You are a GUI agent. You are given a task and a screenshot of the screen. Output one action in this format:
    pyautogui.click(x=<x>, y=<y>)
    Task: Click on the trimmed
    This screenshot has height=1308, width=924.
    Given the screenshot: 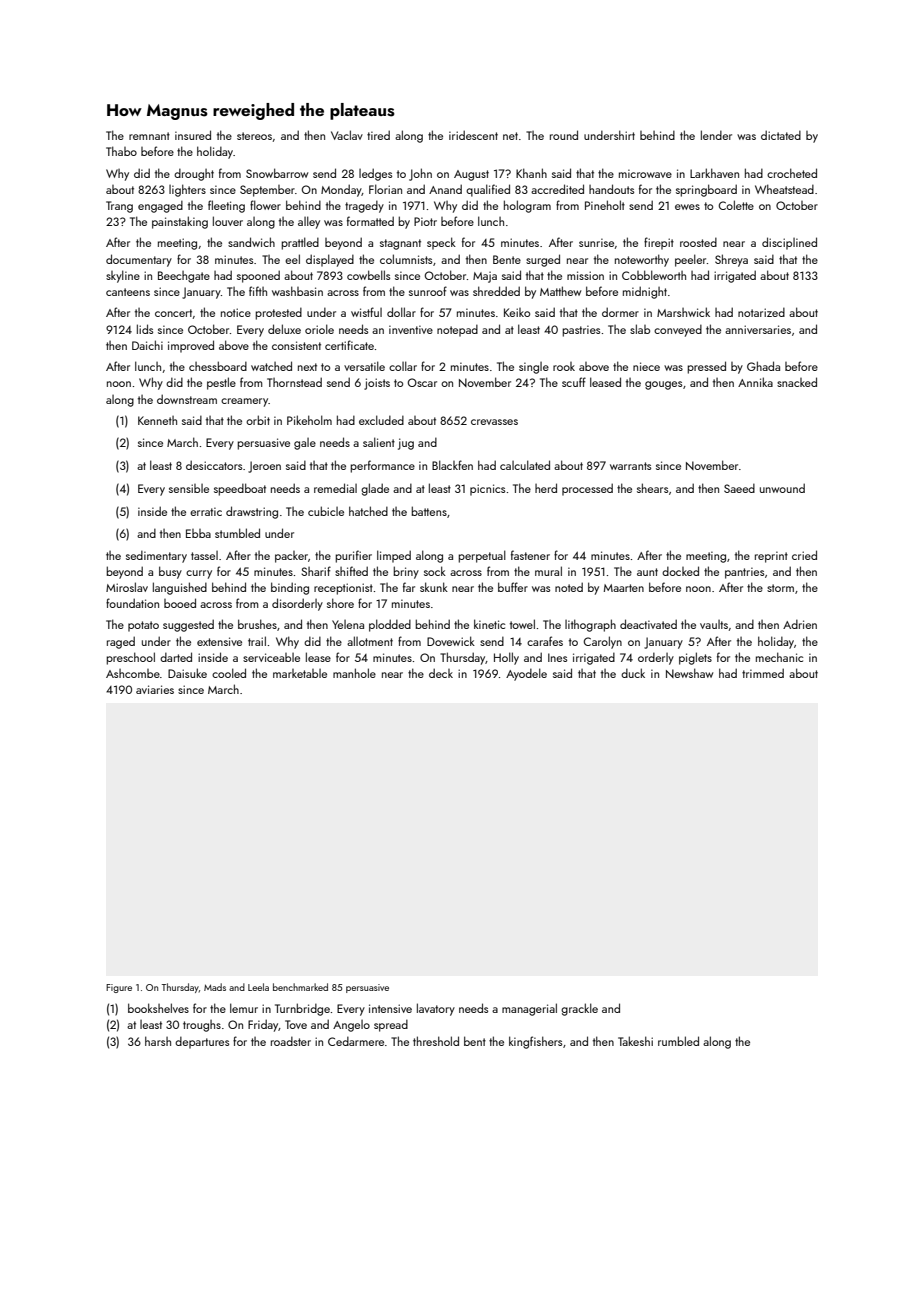 What is the action you would take?
    pyautogui.click(x=763, y=673)
